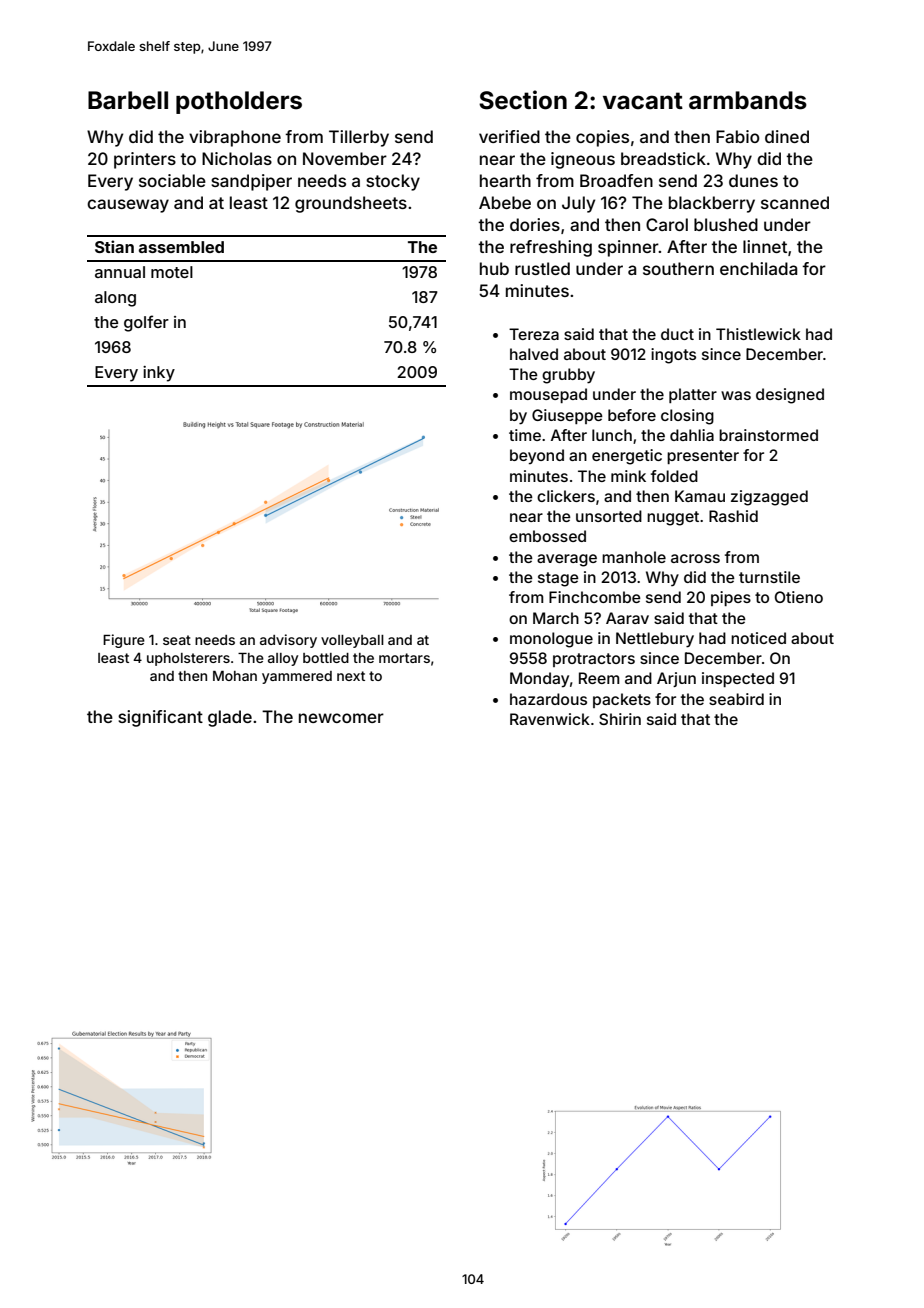 This screenshot has height=1308, width=924. What do you see at coordinates (548, 699) in the screenshot?
I see `hazardous` at bounding box center [548, 699].
